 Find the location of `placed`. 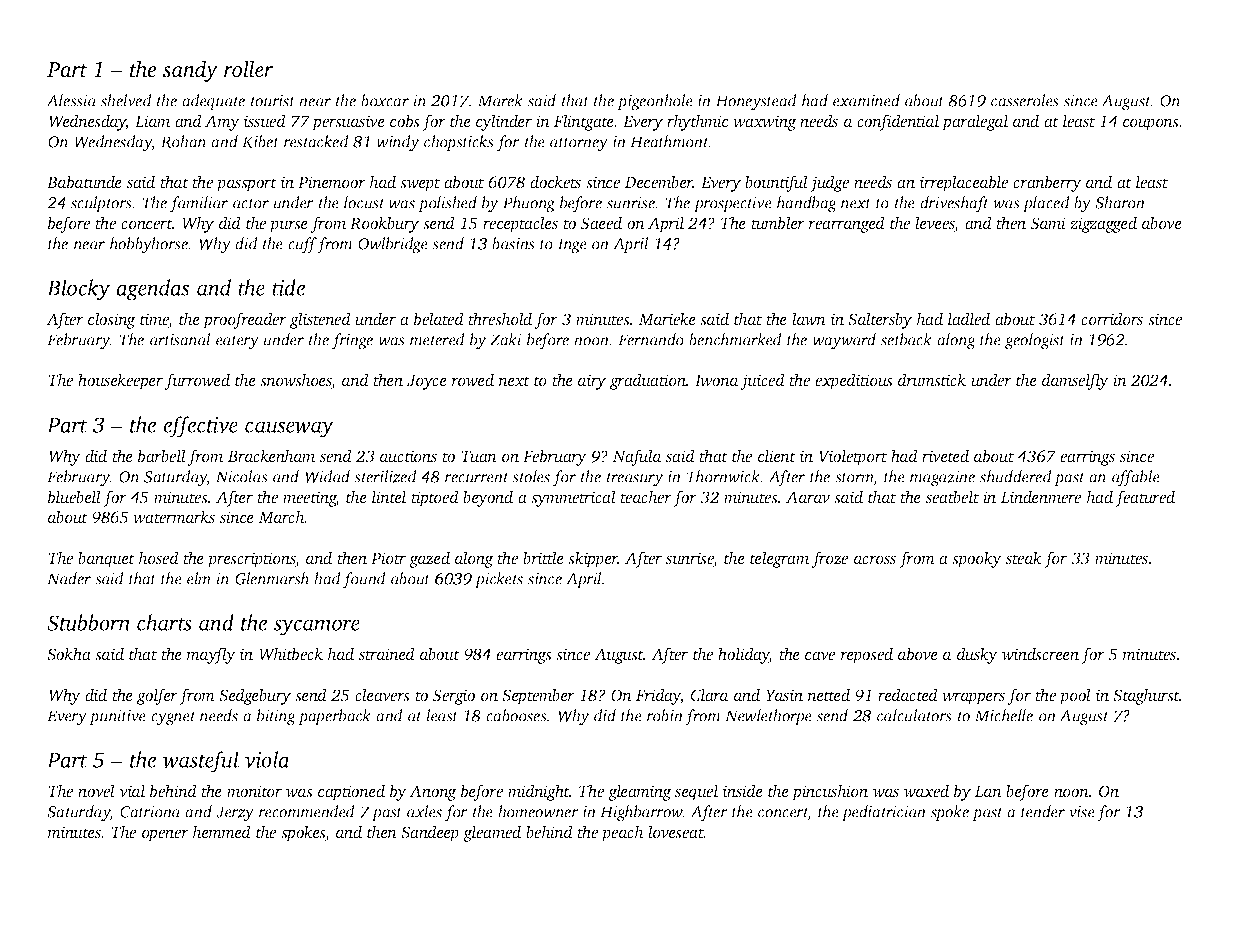

placed is located at coordinates (1046, 204).
